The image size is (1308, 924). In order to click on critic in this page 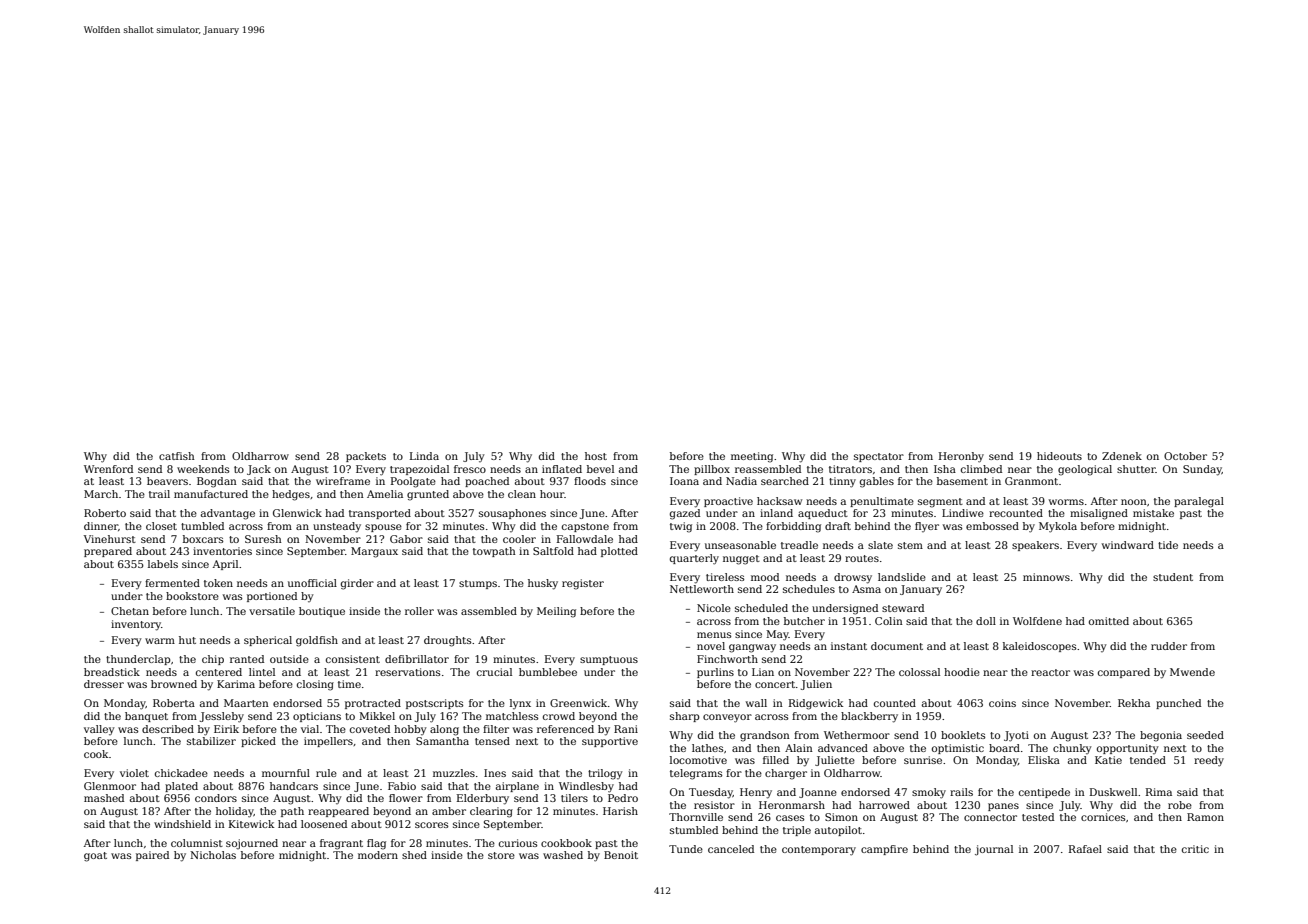, I will do `click(1195, 849)`.
